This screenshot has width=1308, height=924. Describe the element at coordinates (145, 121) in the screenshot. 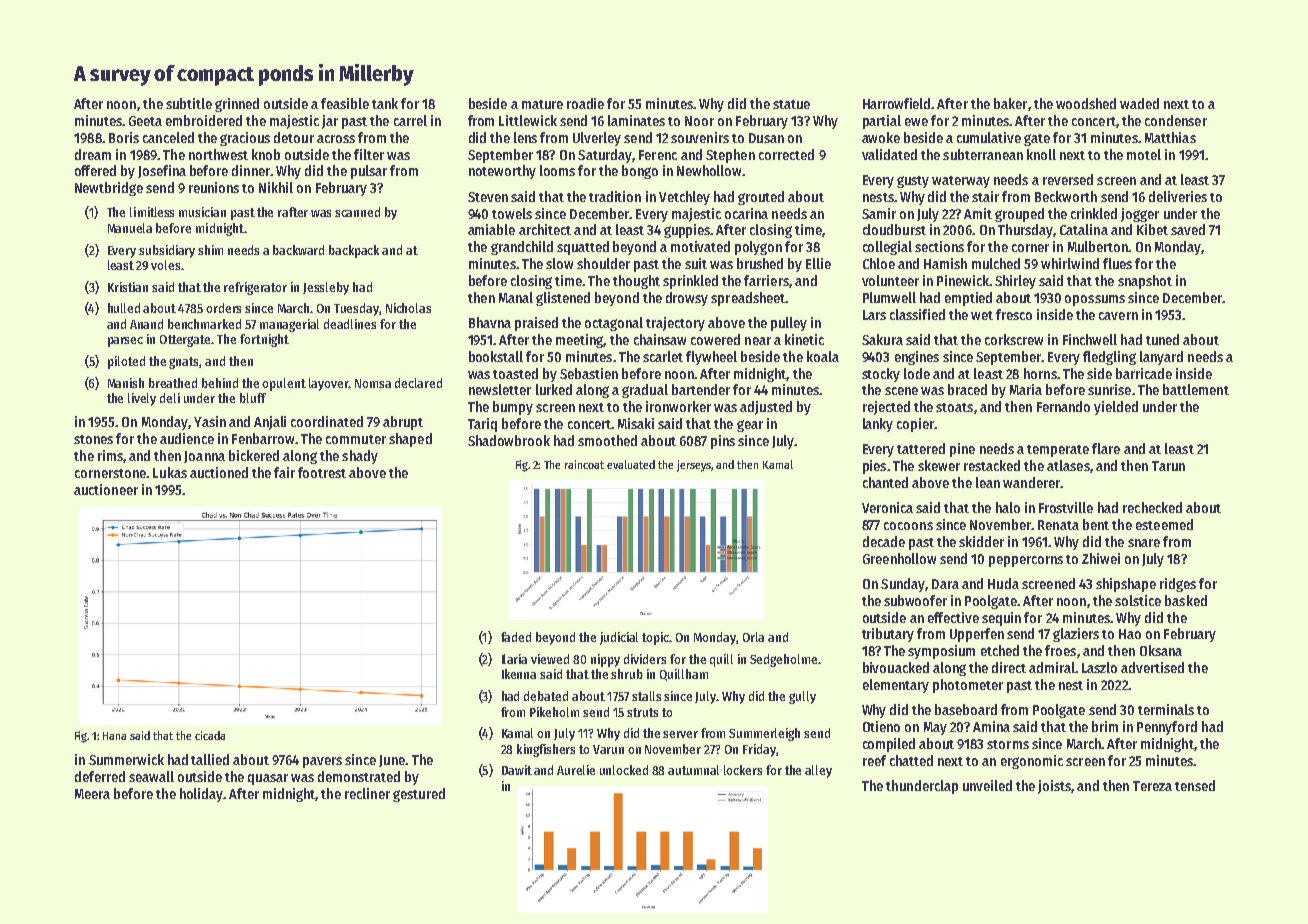

I see `Geeta` at that location.
